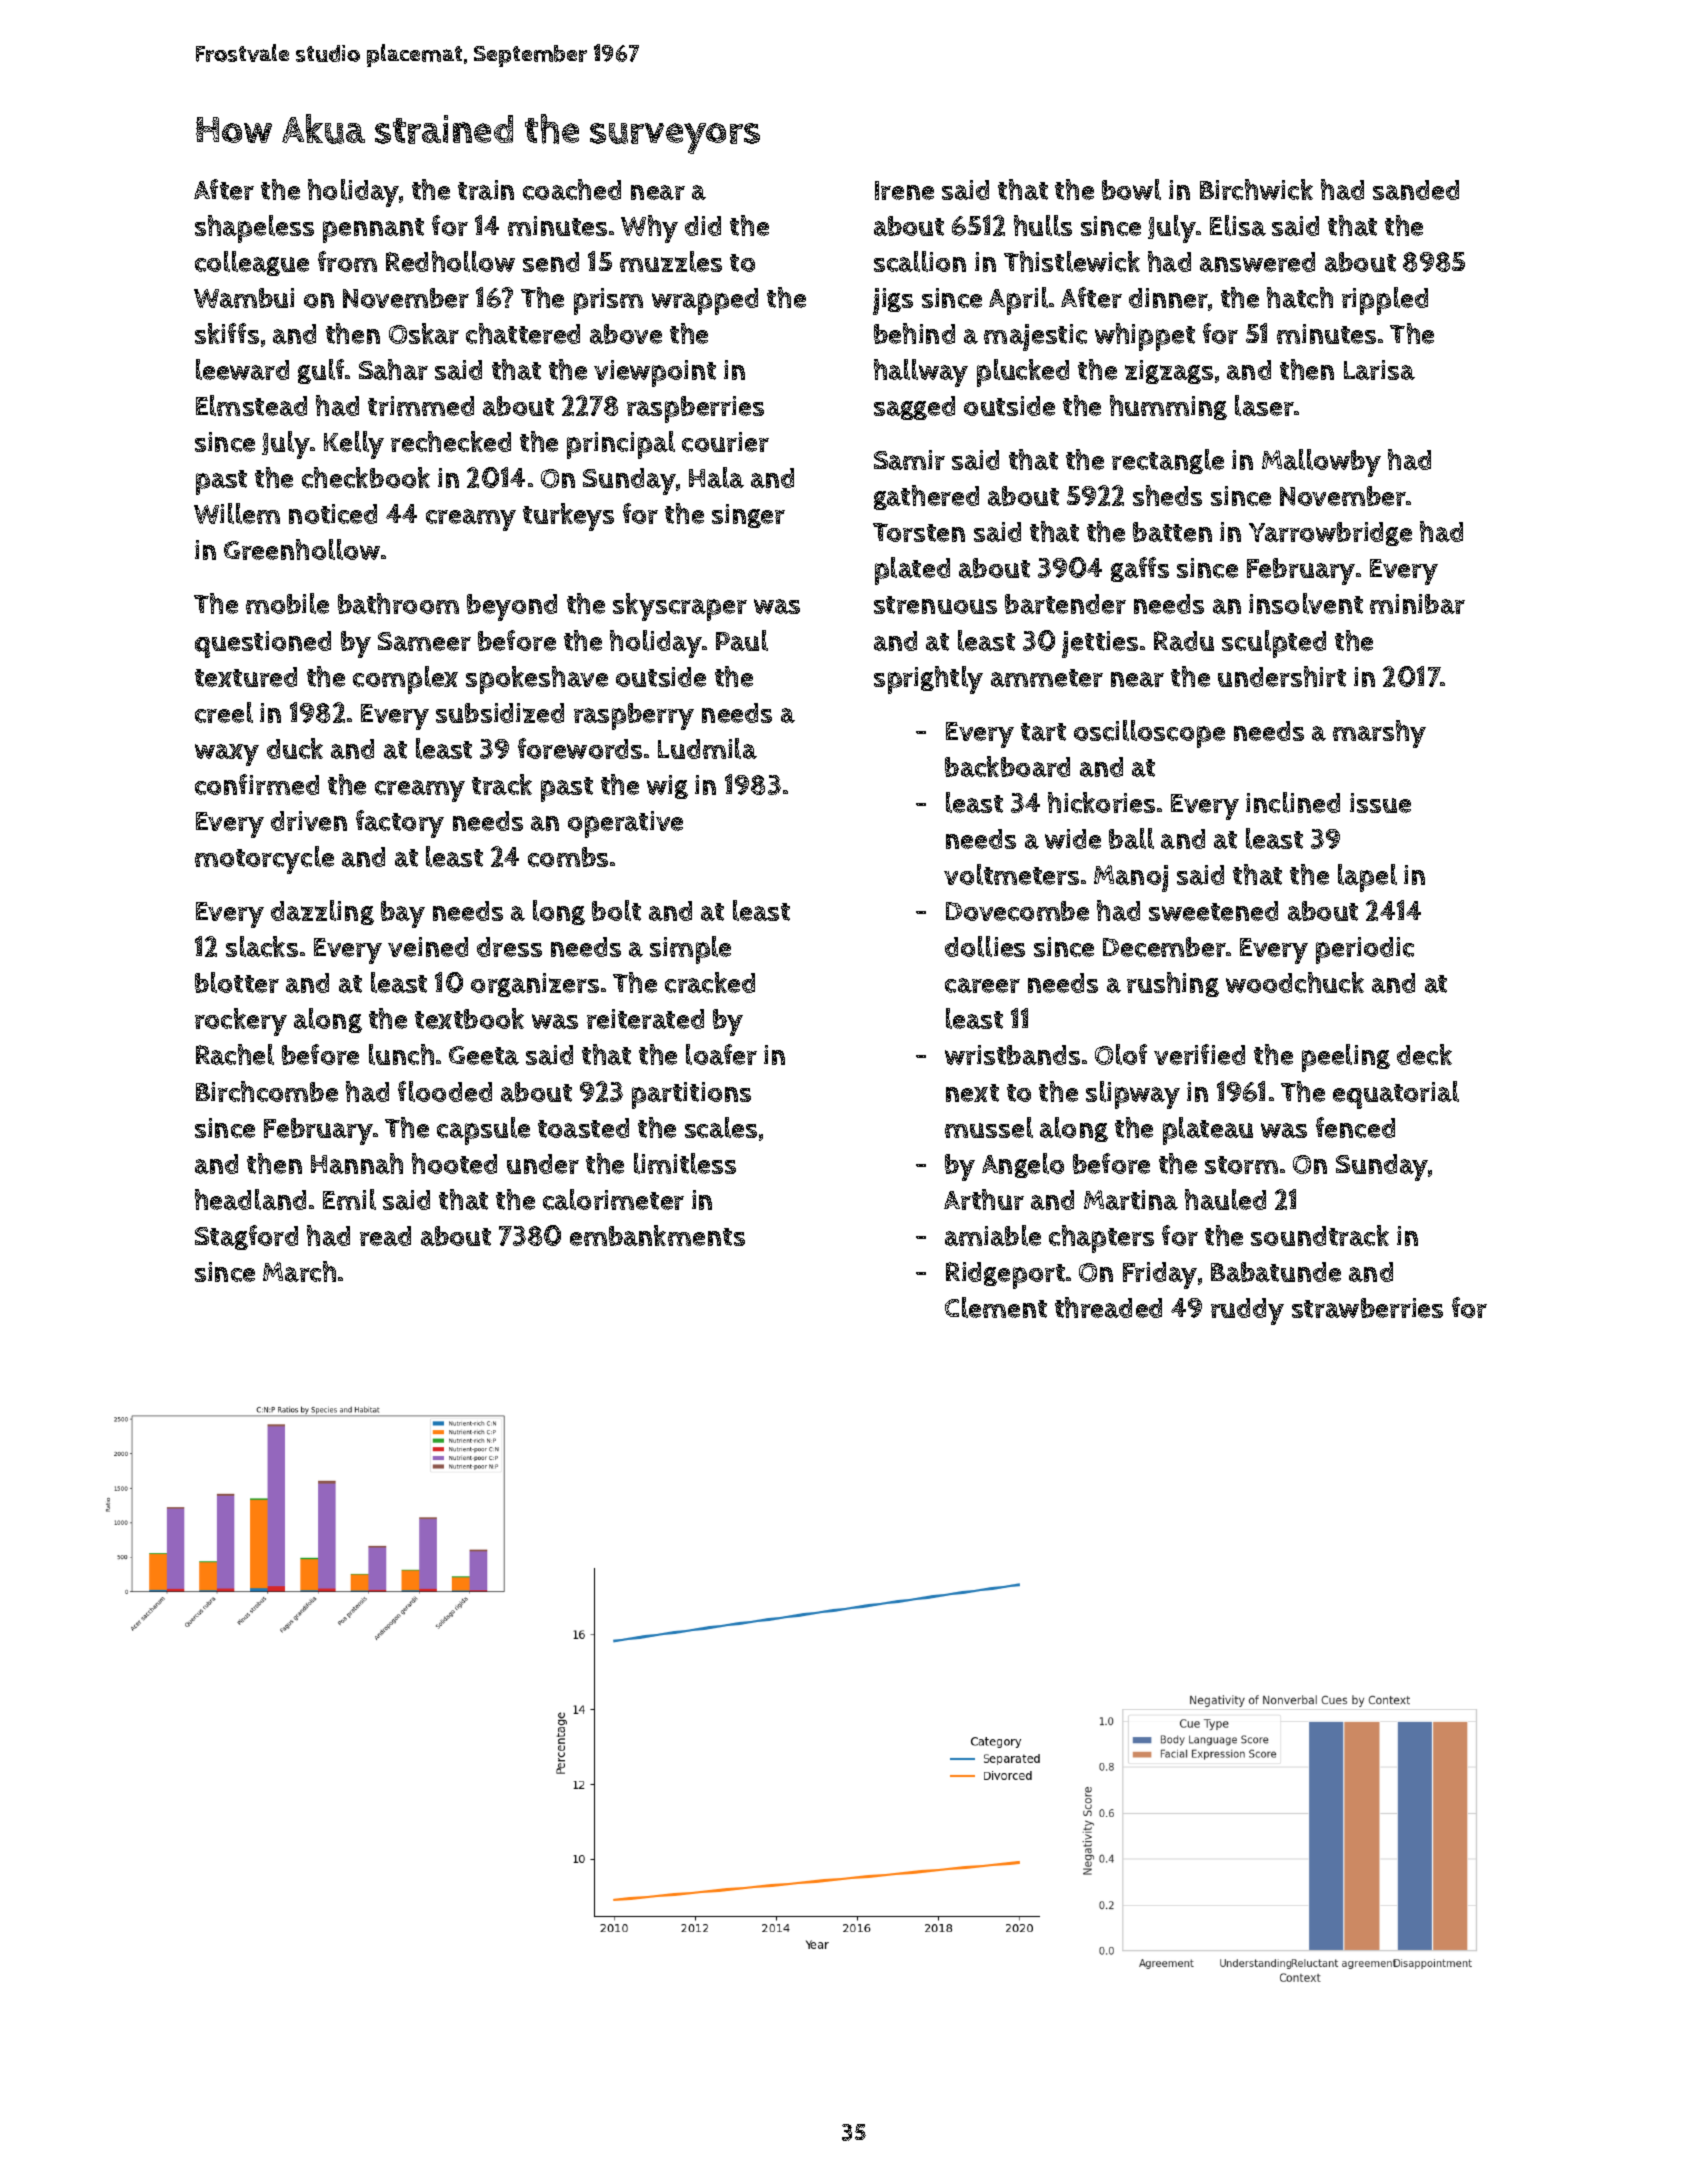 The height and width of the screenshot is (2178, 1683). I want to click on Sameer, so click(424, 641).
